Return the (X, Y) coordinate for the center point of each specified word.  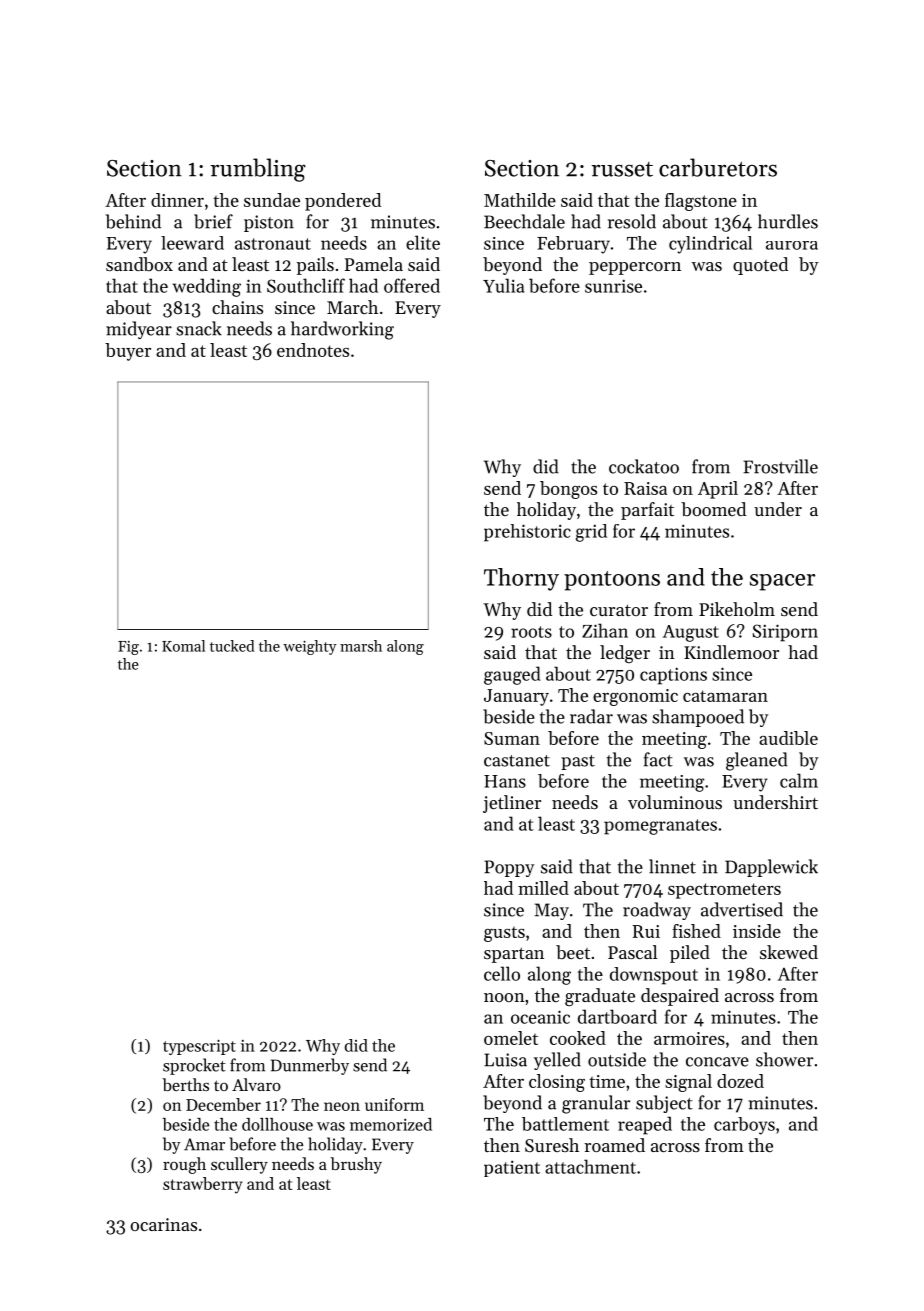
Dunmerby (310, 1066)
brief (213, 221)
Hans (505, 781)
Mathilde (520, 200)
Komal (183, 646)
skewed (789, 952)
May (552, 911)
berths (185, 1084)
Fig (128, 648)
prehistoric (527, 533)
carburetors (718, 167)
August (691, 633)
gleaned (757, 761)
